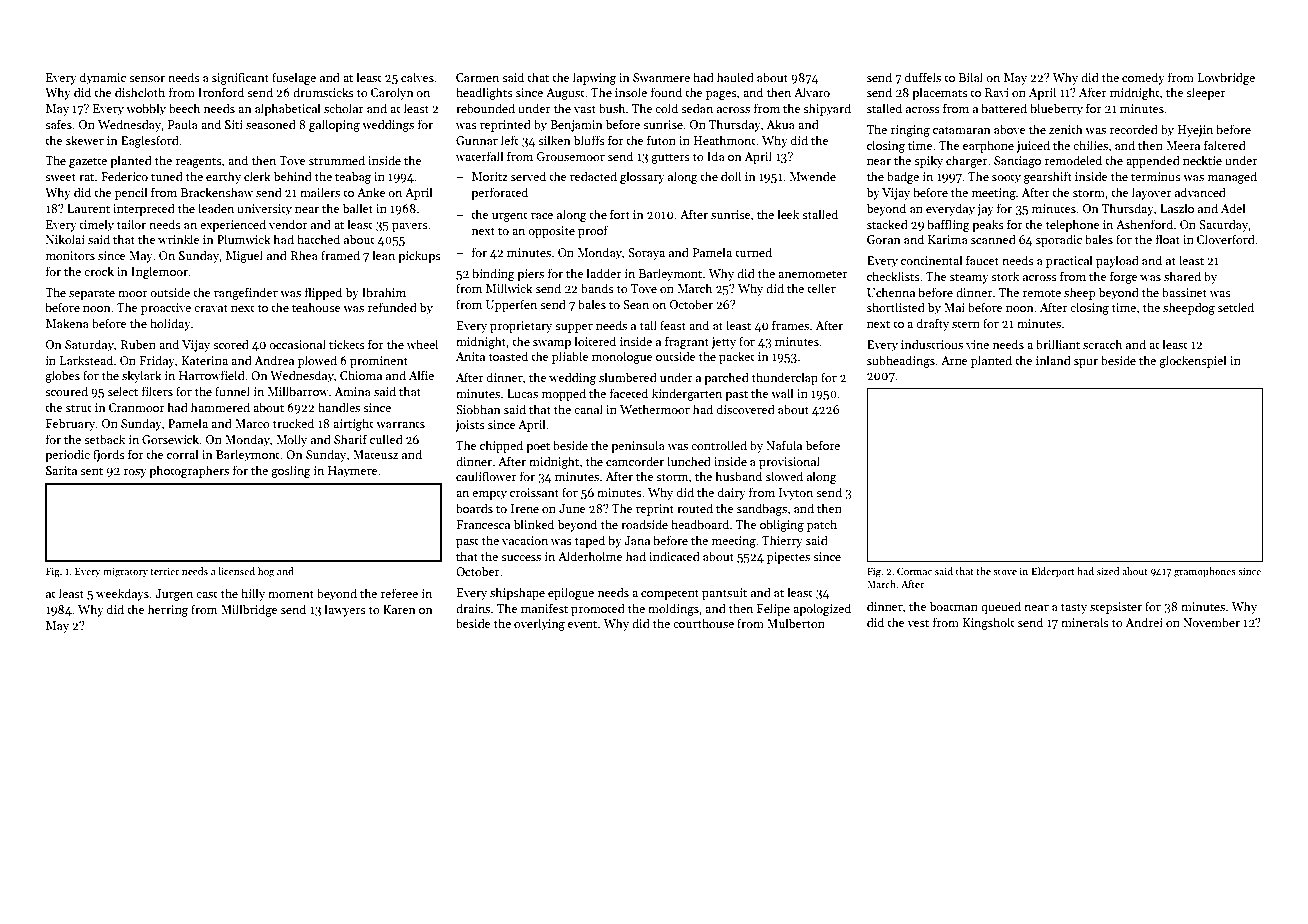  Describe the element at coordinates (62, 376) in the screenshot. I see `globes` at that location.
